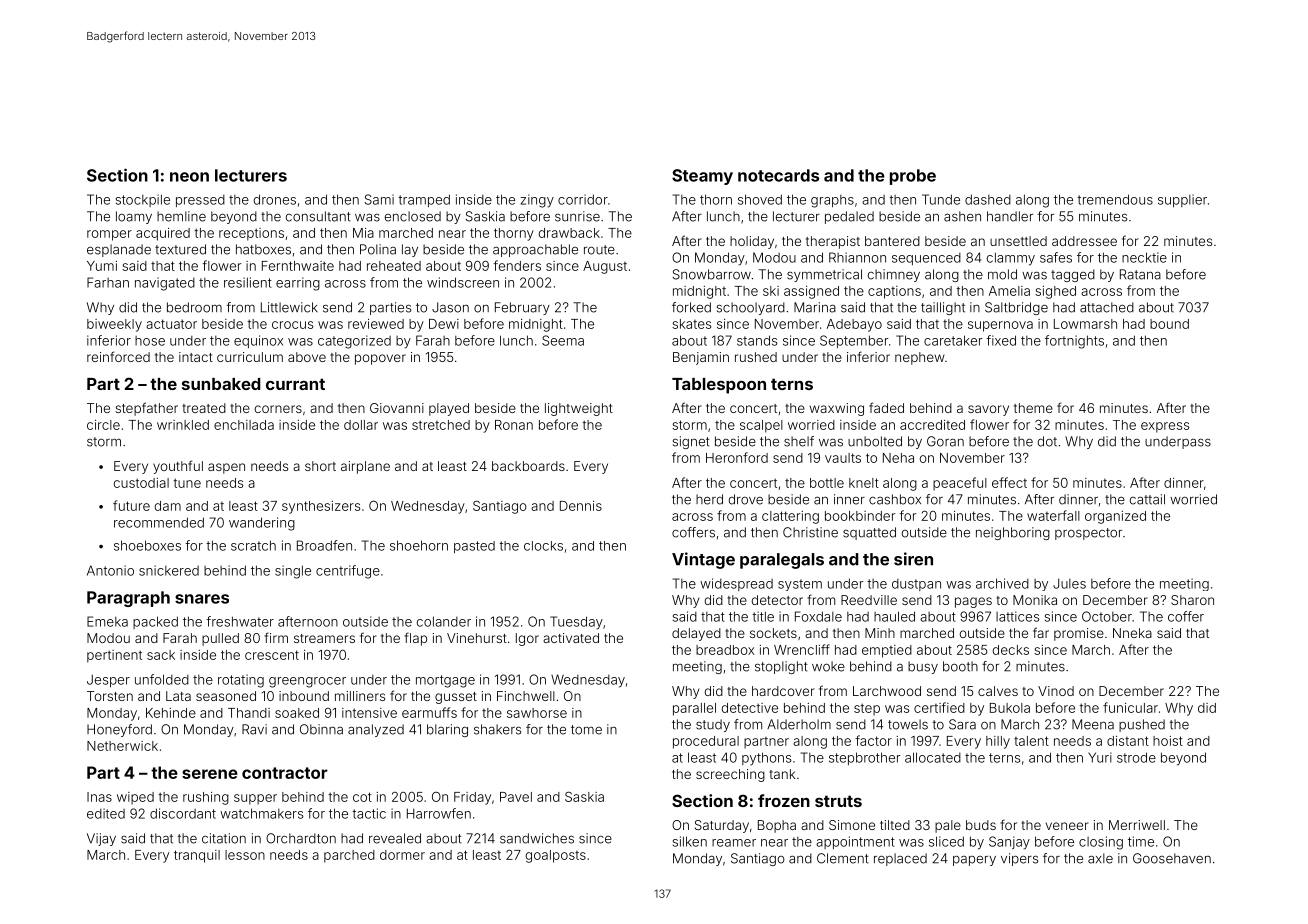 The image size is (1308, 924). Describe the element at coordinates (730, 775) in the image. I see `screeching` at that location.
